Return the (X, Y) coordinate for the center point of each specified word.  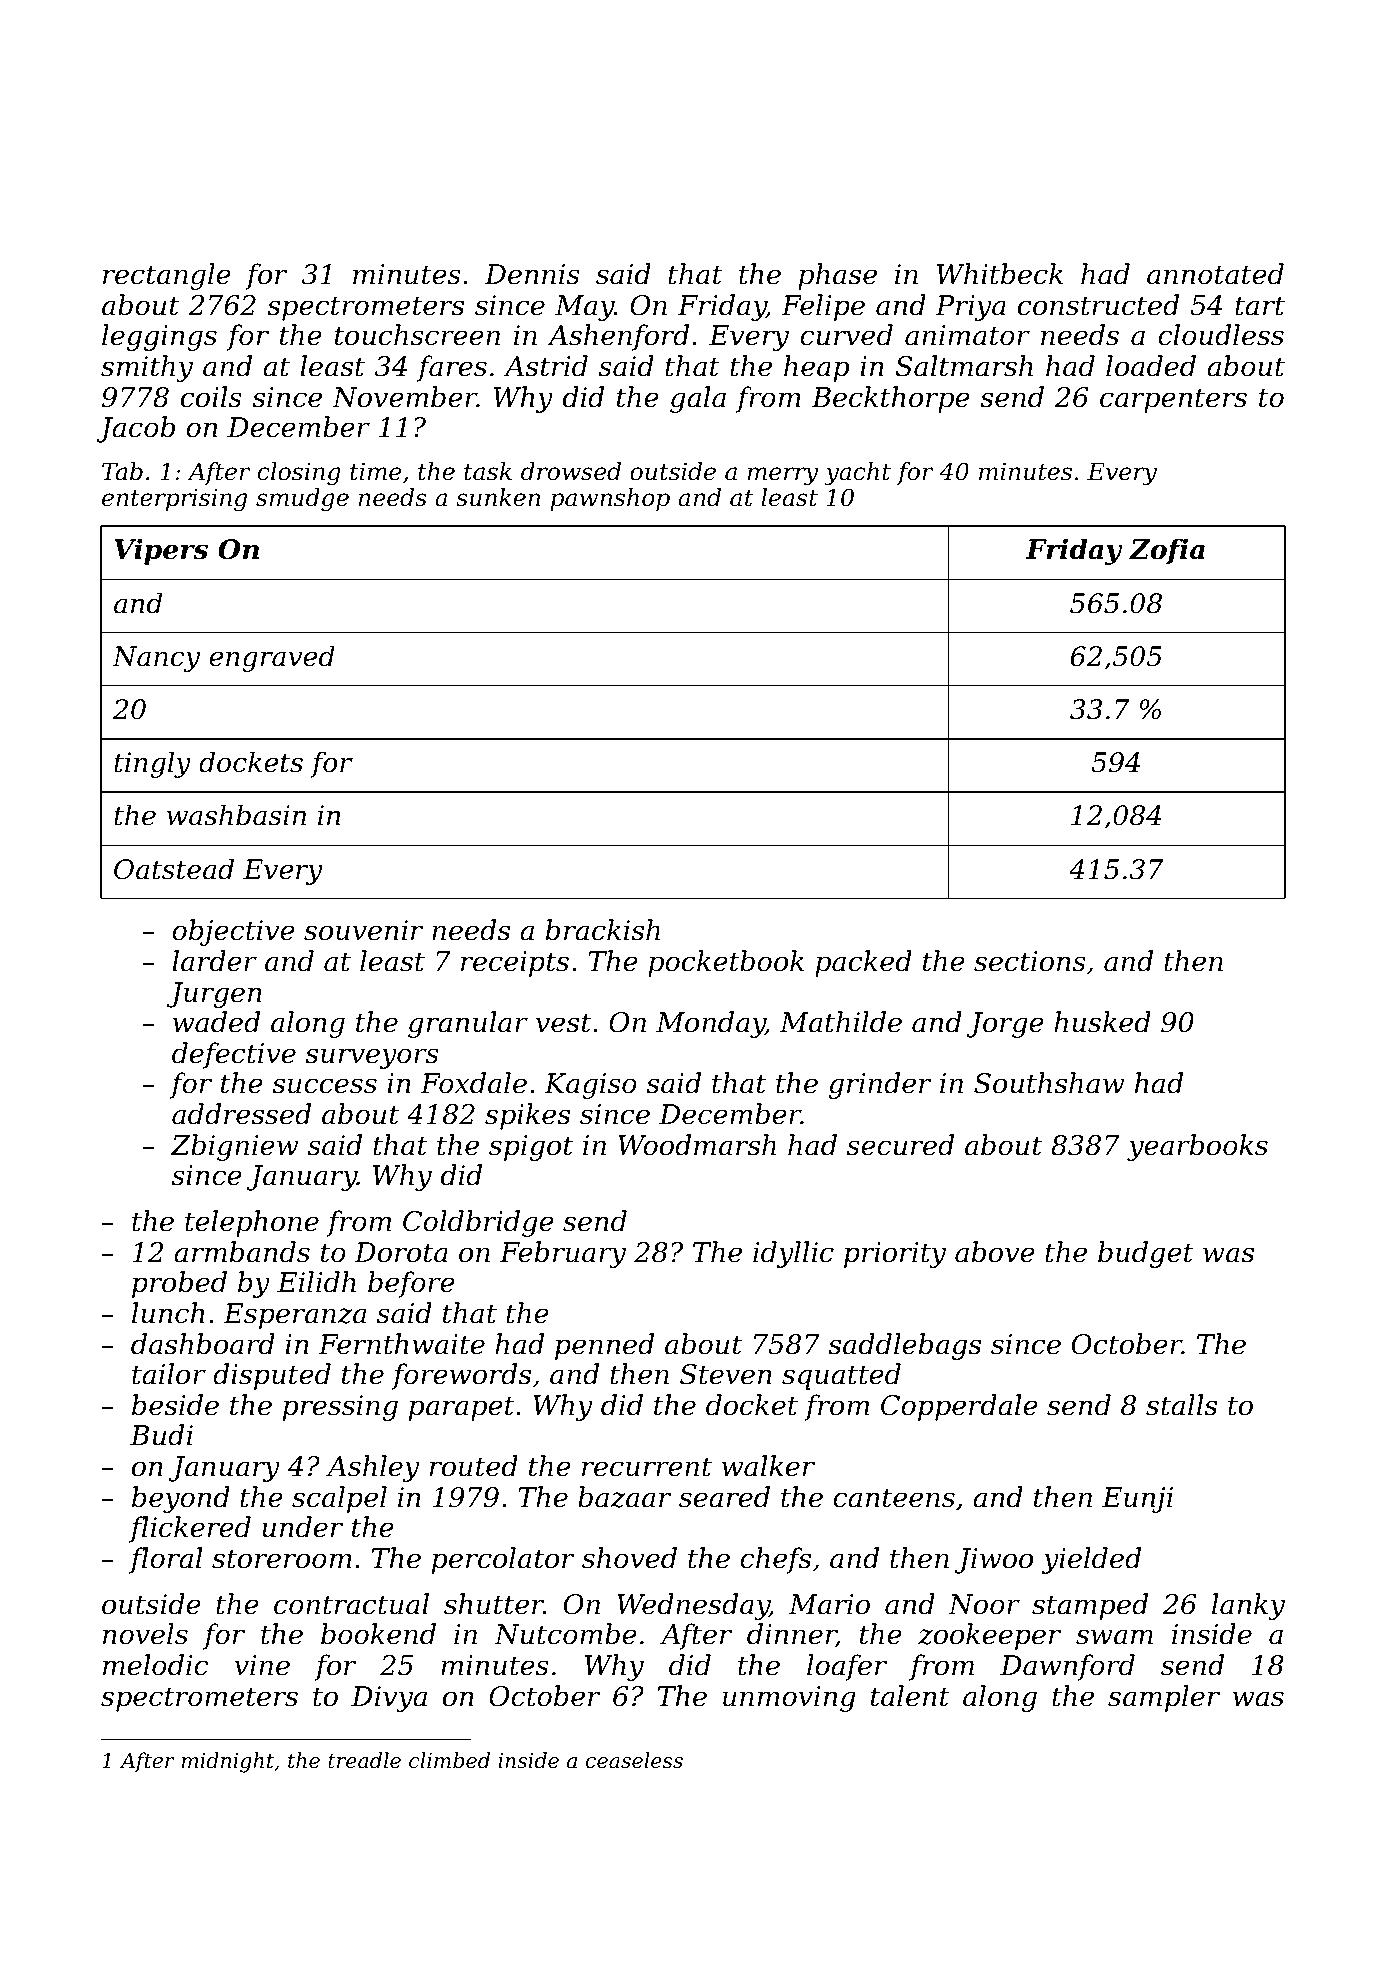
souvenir (363, 930)
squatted (841, 1376)
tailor (169, 1374)
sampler (1164, 1698)
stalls (1181, 1405)
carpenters (1173, 400)
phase (837, 276)
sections (1030, 961)
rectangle (167, 276)
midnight (228, 1762)
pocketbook (726, 963)
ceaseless (634, 1760)
